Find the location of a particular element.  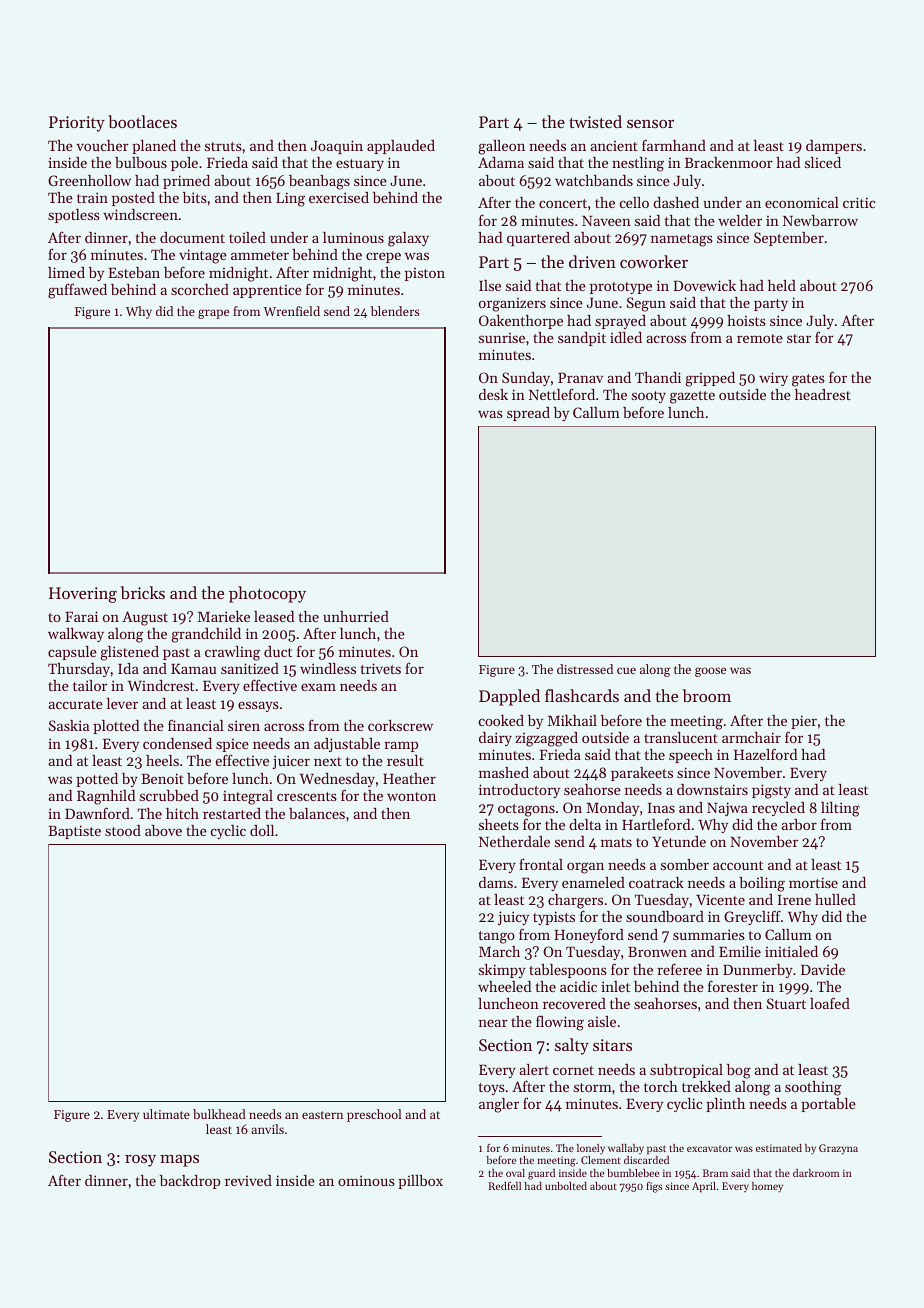

backdrop is located at coordinates (190, 1182).
